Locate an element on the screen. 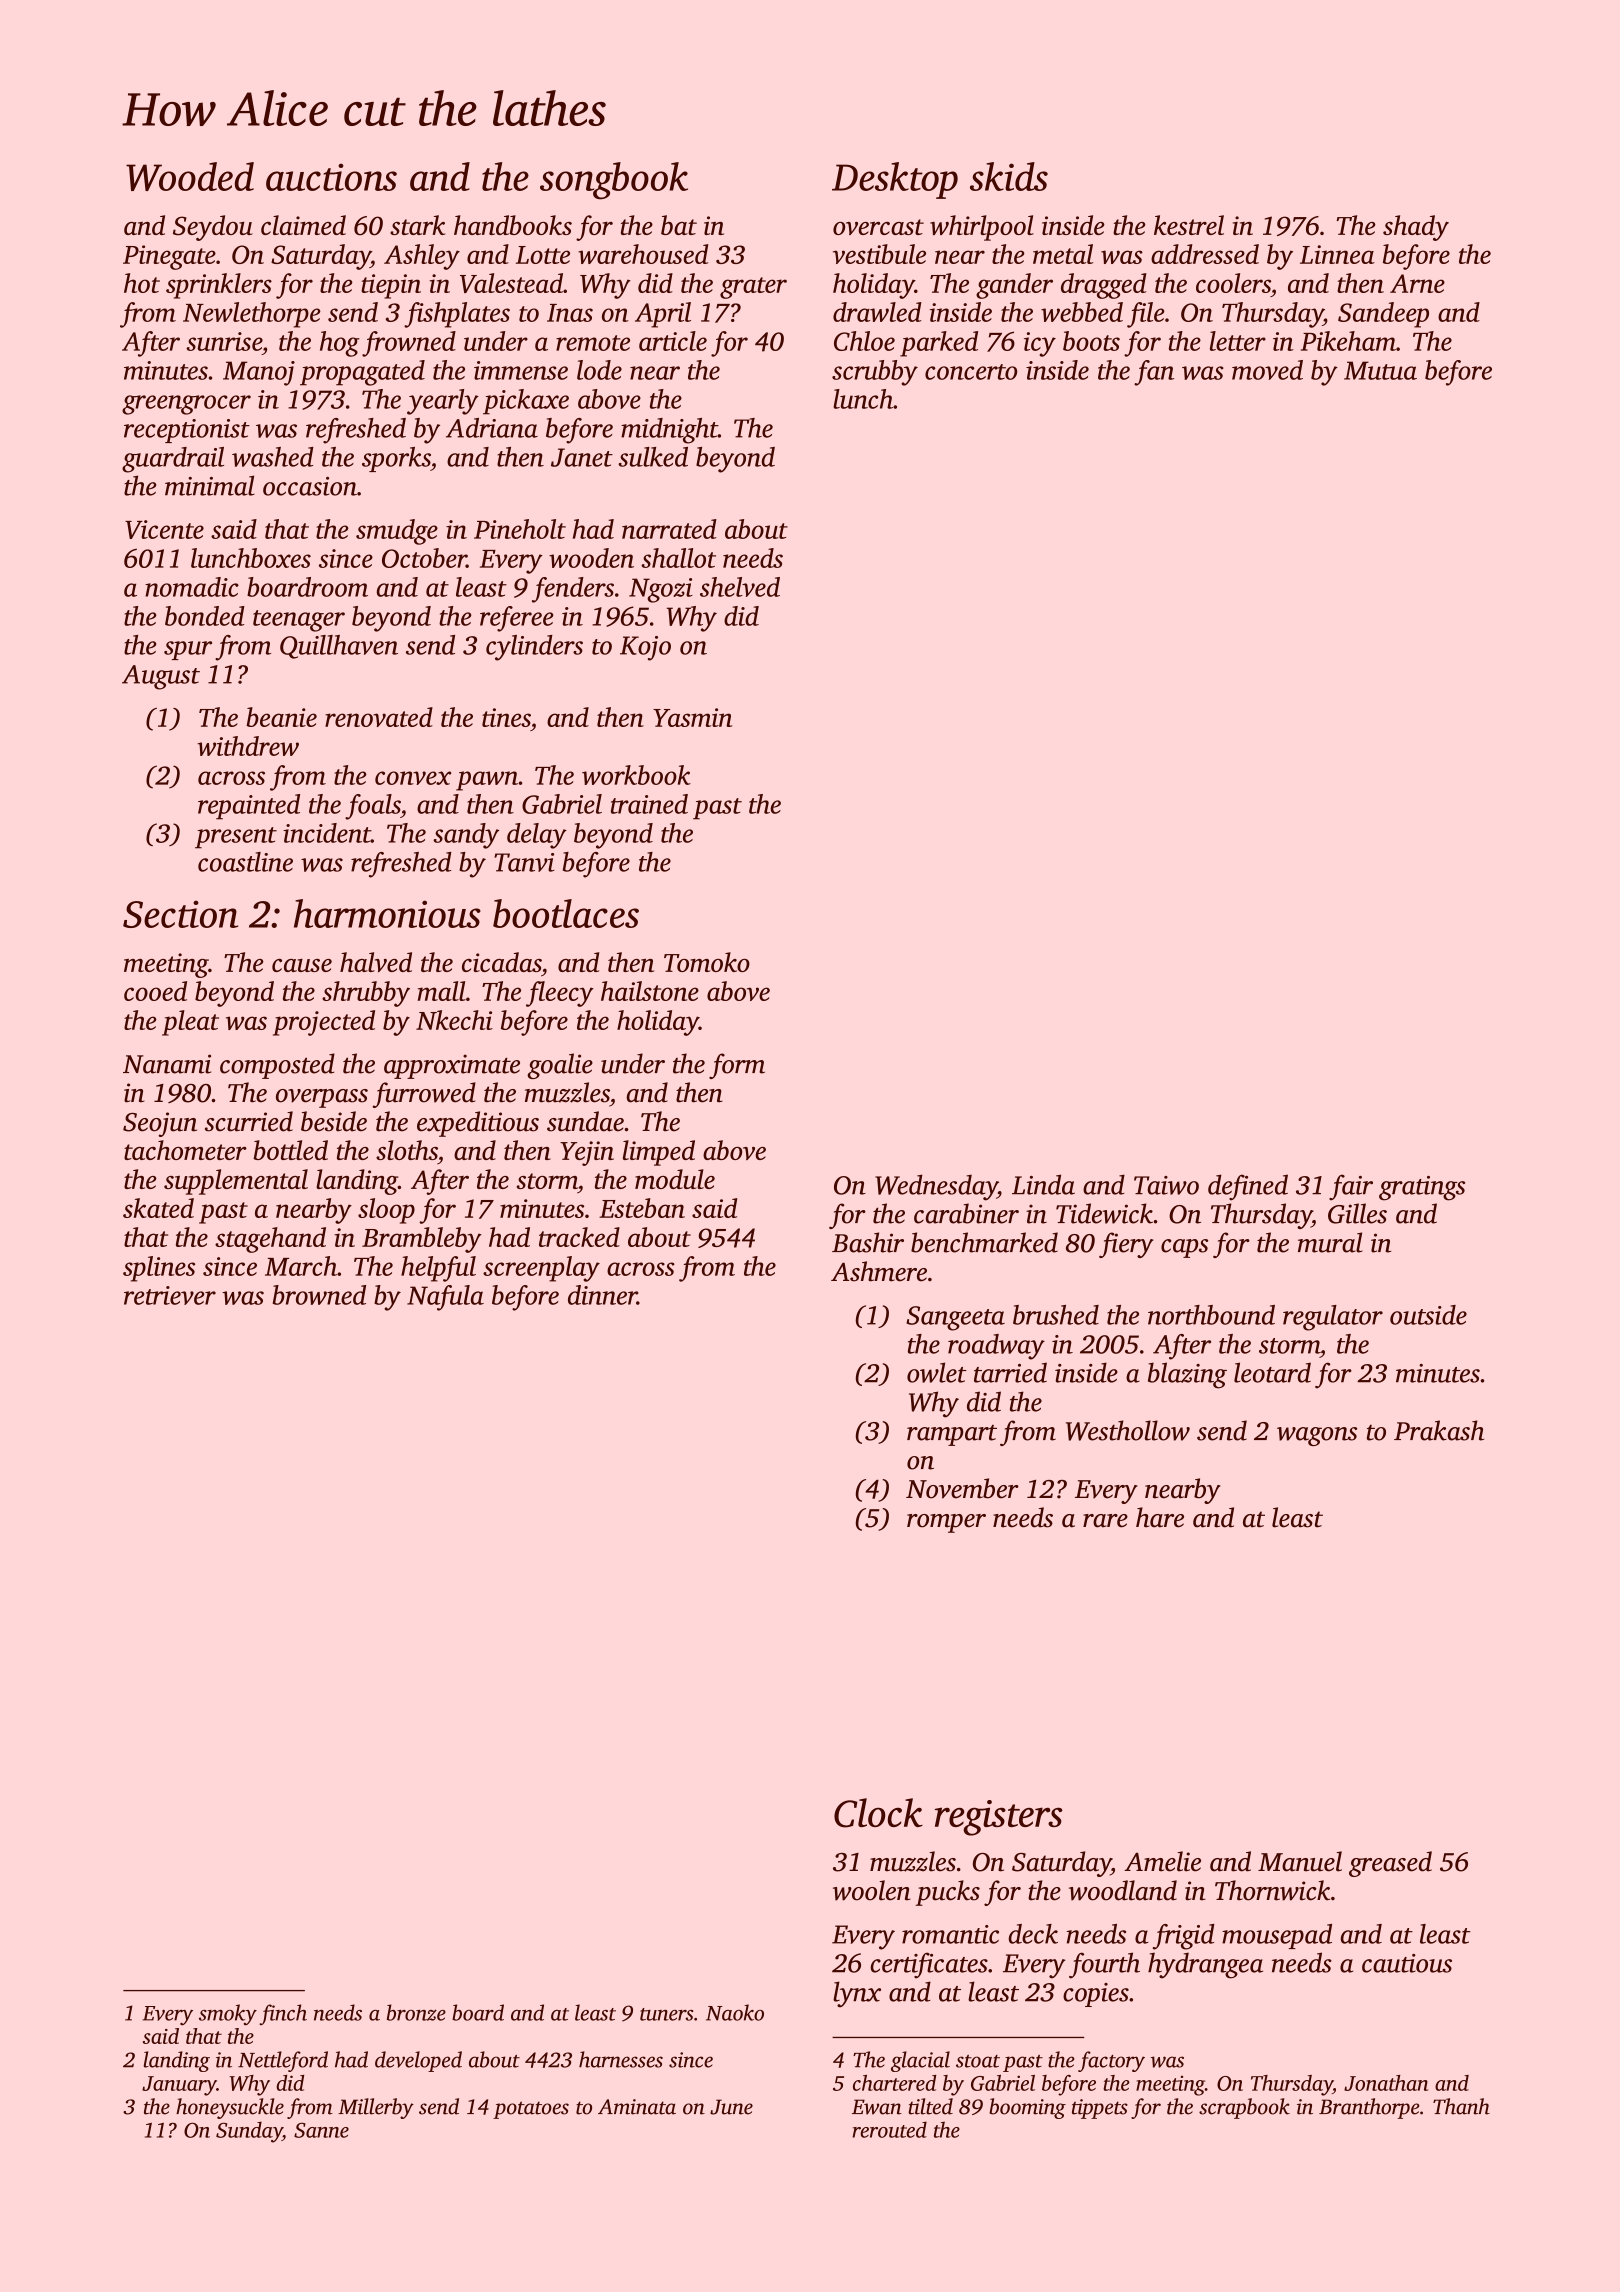  sulked is located at coordinates (653, 457).
